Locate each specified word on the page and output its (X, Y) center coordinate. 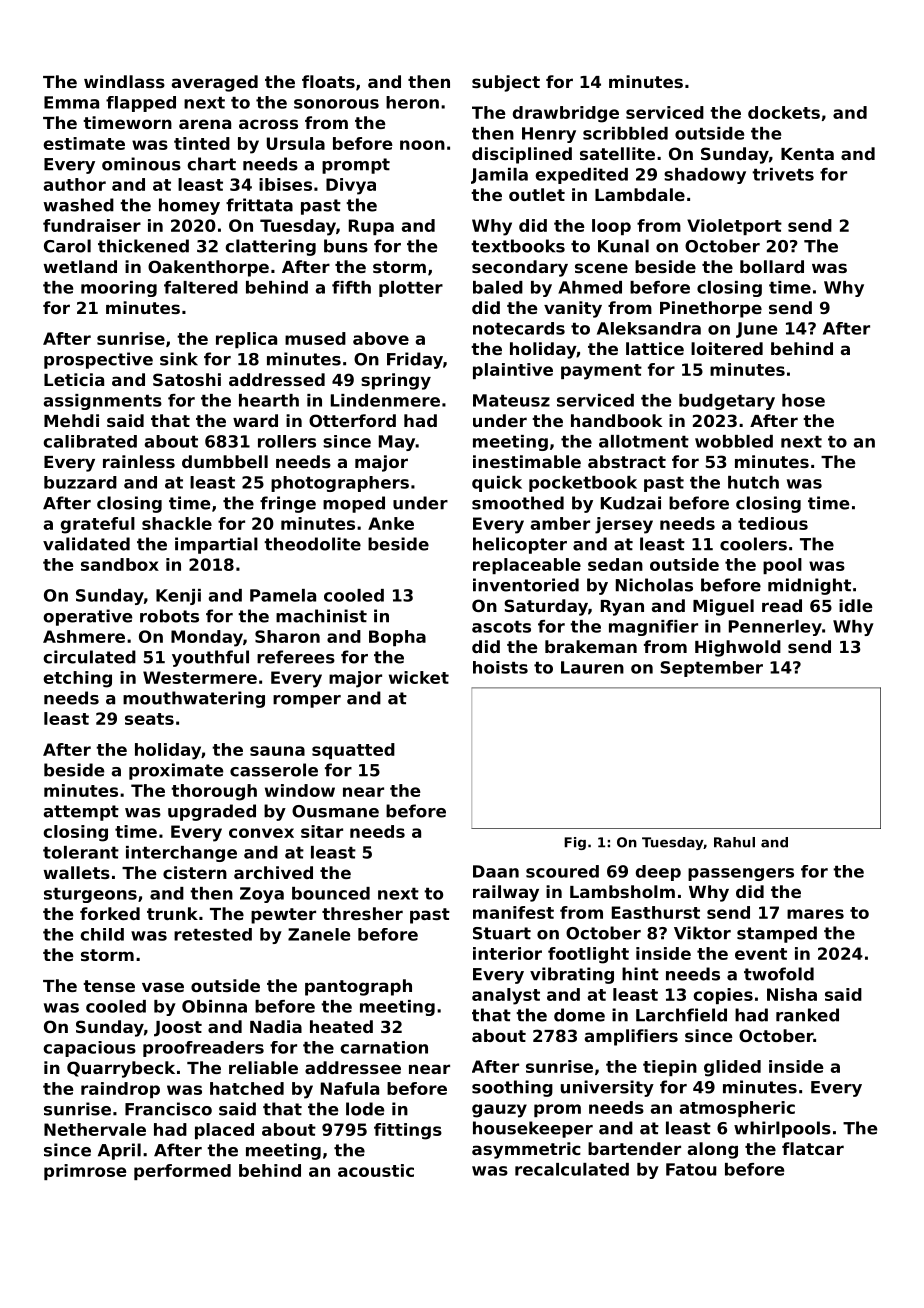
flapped (141, 104)
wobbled (734, 441)
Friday (415, 360)
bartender (634, 1148)
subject (506, 83)
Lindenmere (385, 400)
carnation (384, 1047)
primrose (85, 1172)
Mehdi (71, 420)
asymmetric (526, 1150)
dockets (784, 112)
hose (803, 400)
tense (109, 986)
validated (86, 544)
